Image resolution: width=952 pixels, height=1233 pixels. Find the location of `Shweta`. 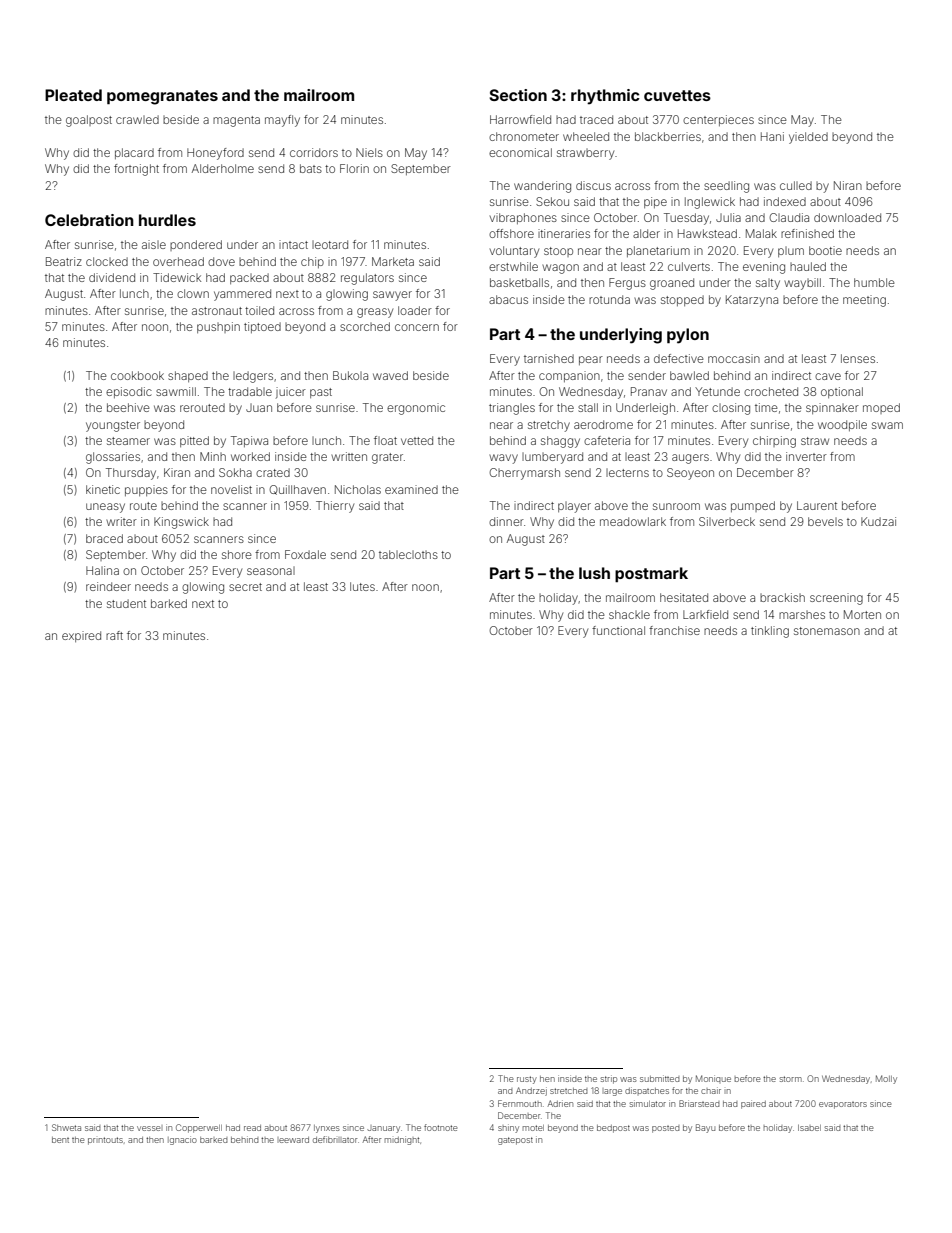

Shweta is located at coordinates (66, 1127).
